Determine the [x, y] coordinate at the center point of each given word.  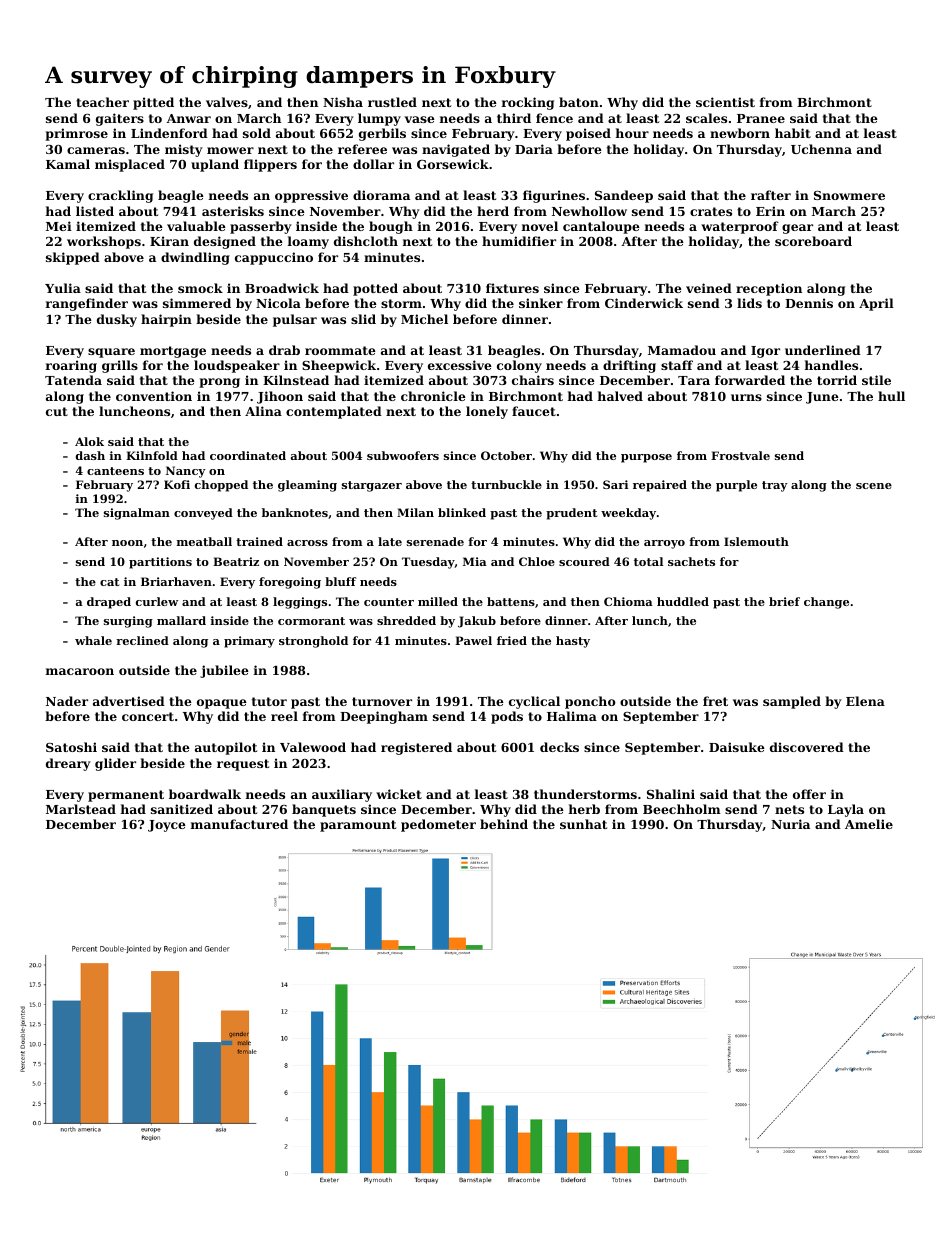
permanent [126, 796]
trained [259, 541]
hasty [573, 642]
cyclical [534, 702]
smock [200, 288]
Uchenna [821, 149]
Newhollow [589, 211]
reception [769, 289]
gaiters [120, 119]
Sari [615, 484]
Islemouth [756, 541]
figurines [554, 196]
